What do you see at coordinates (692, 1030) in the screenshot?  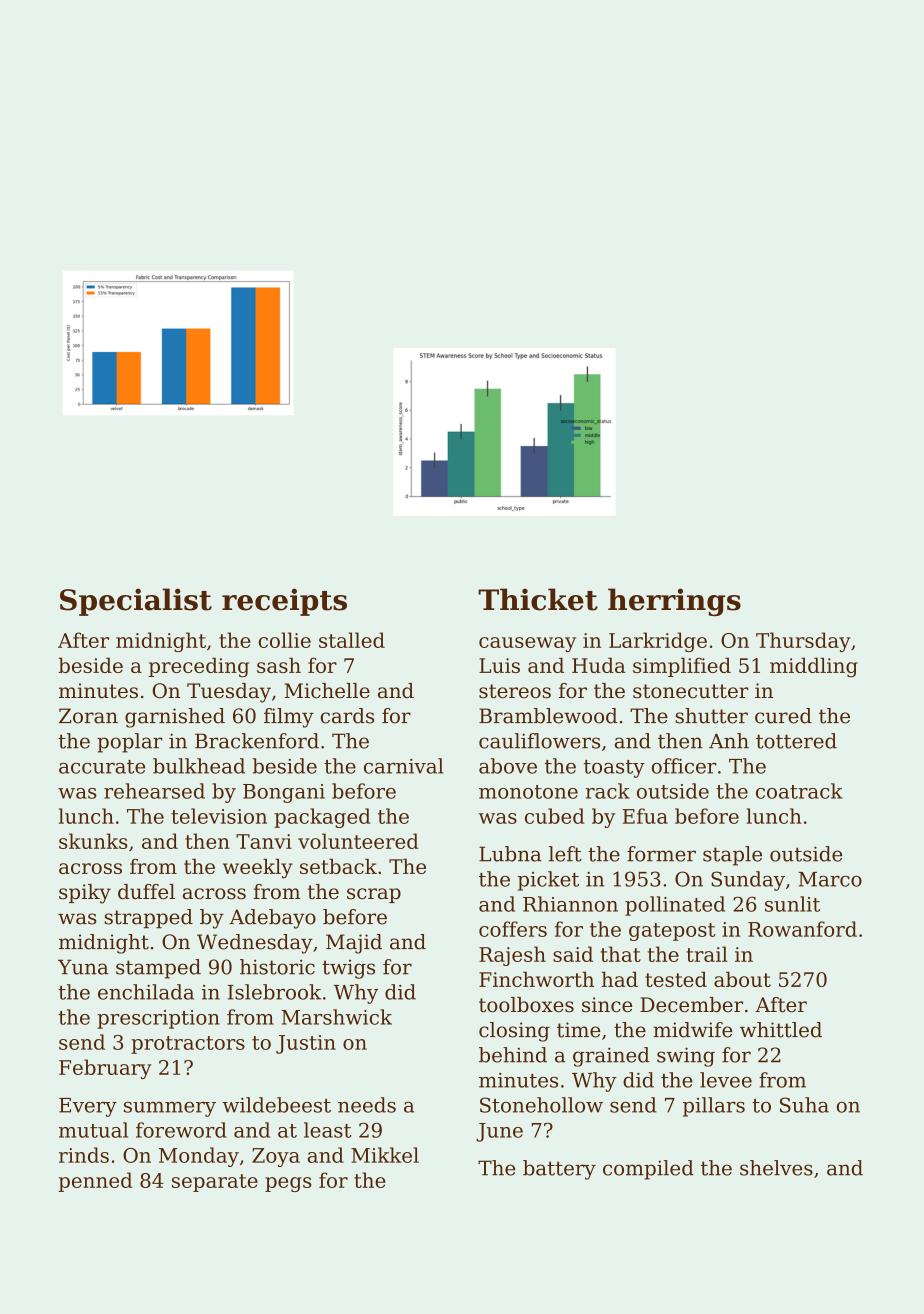 I see `midwife` at bounding box center [692, 1030].
